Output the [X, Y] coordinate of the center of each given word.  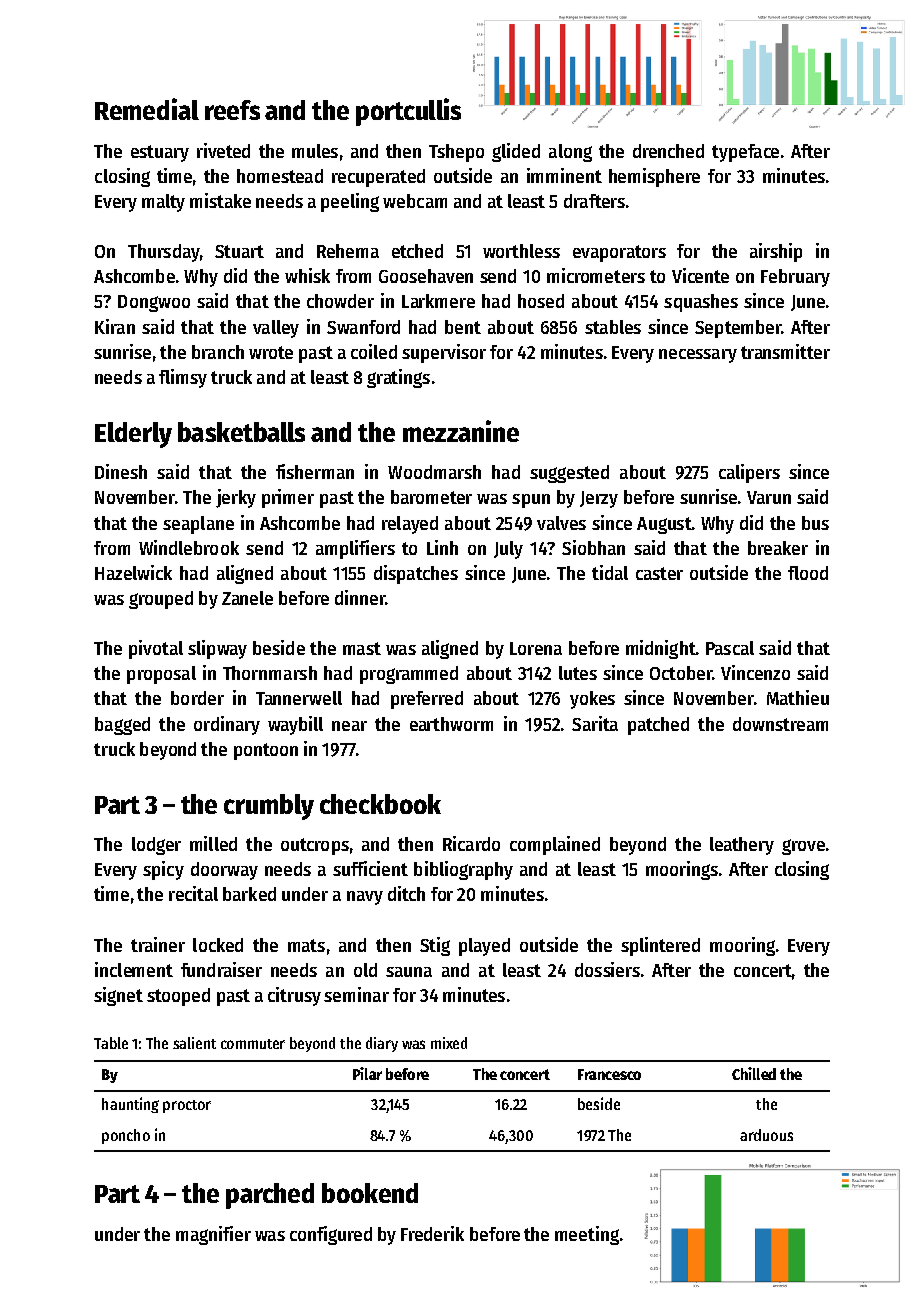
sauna [409, 972]
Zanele [247, 598]
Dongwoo [154, 303]
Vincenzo [755, 672]
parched [270, 1196]
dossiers [607, 969]
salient [194, 1043]
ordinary [227, 725]
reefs [232, 110]
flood [808, 573]
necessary [698, 356]
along [570, 153]
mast [362, 648]
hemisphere [654, 177]
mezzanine [461, 431]
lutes [578, 673]
